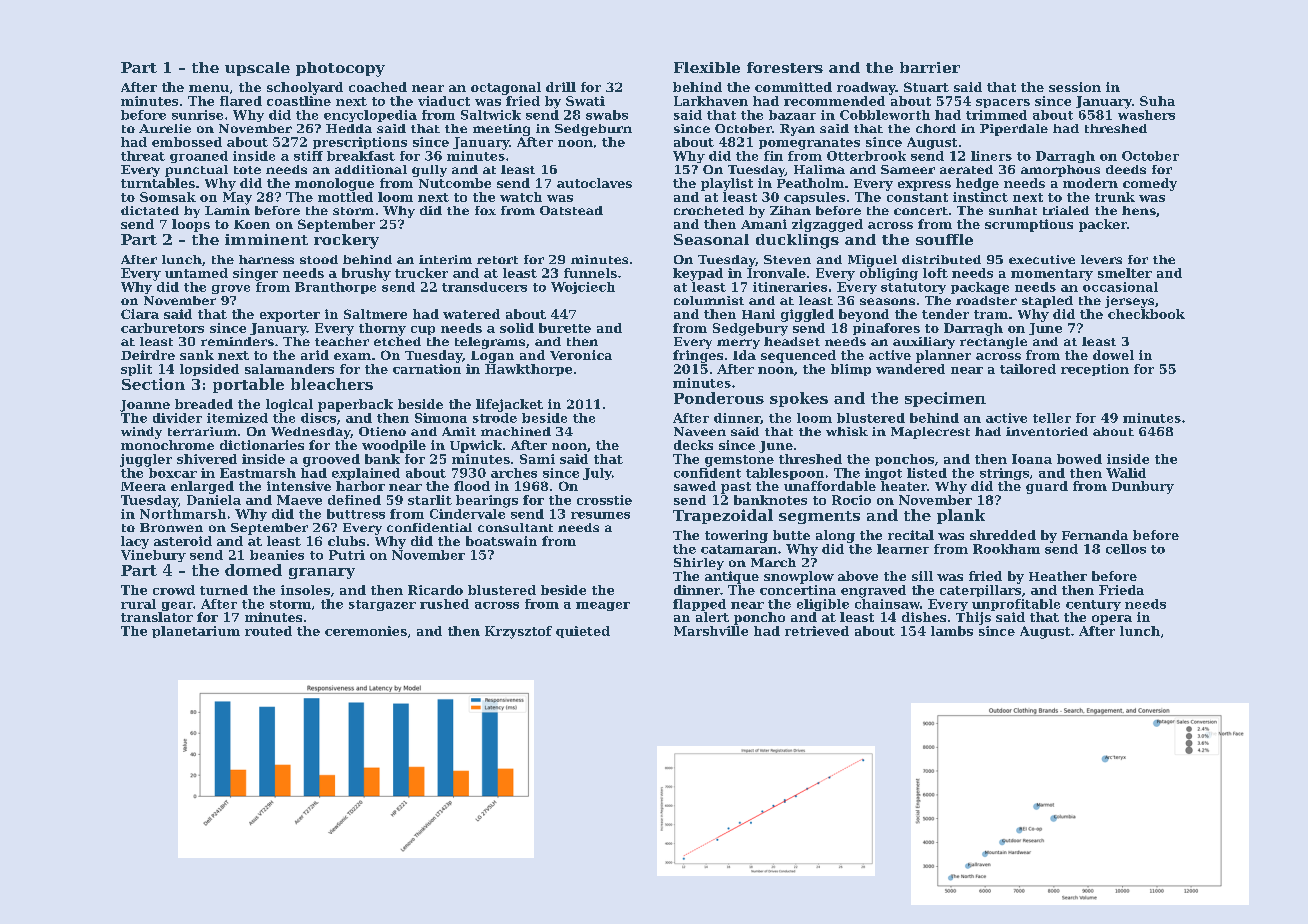 Image resolution: width=1308 pixels, height=924 pixels. I want to click on planetarium, so click(196, 632).
